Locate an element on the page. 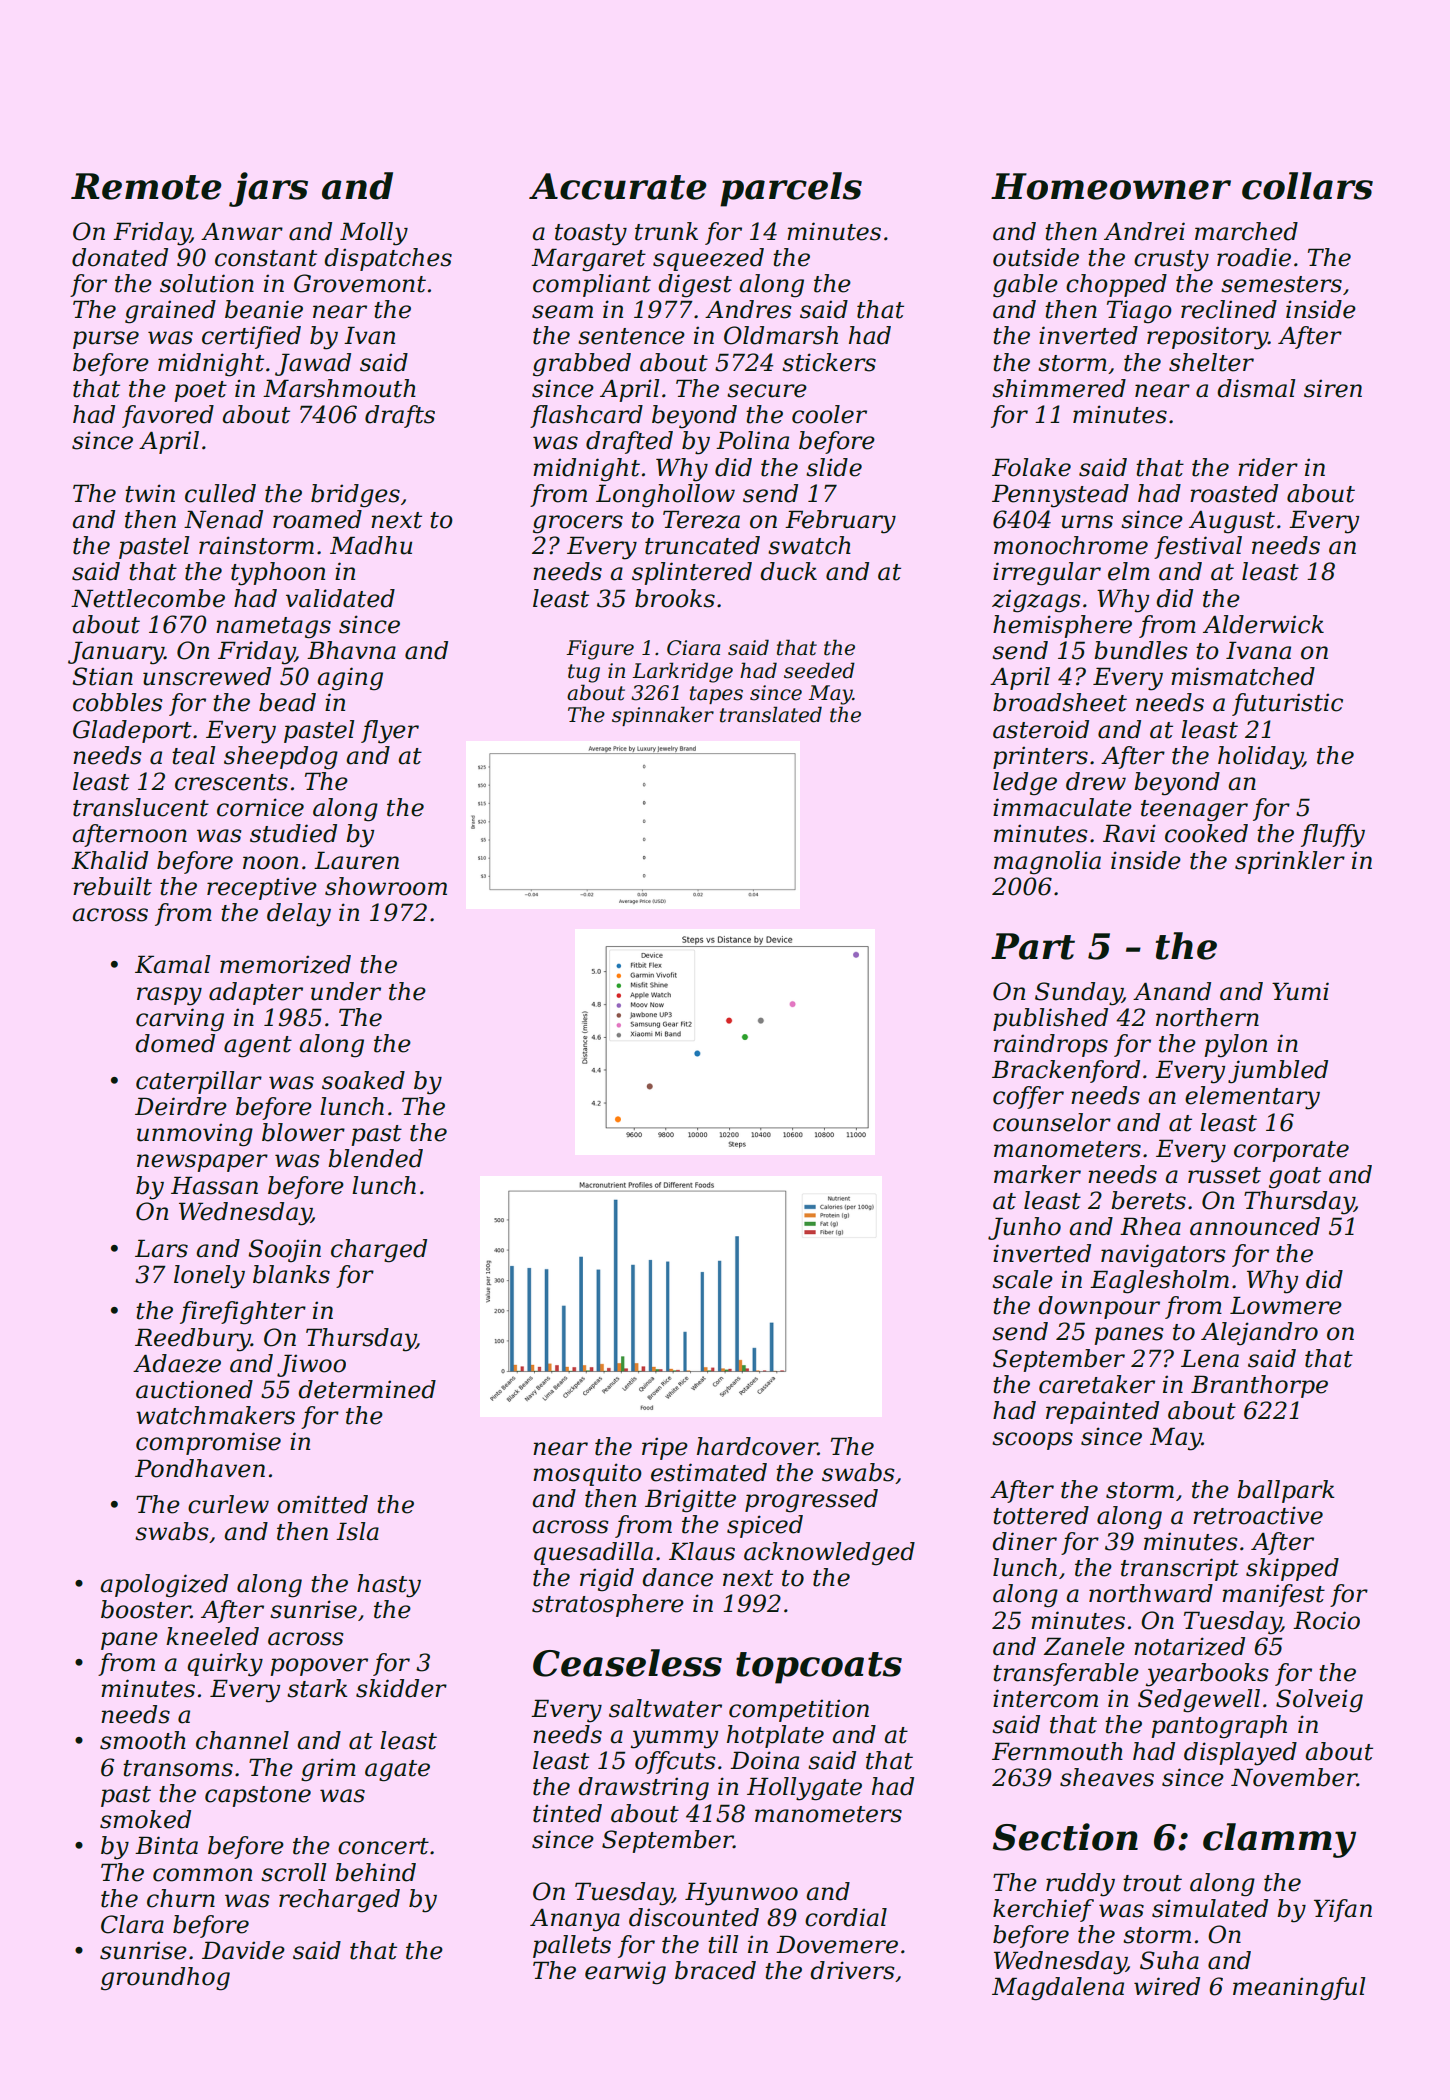  Homeowner is located at coordinates (1111, 186).
